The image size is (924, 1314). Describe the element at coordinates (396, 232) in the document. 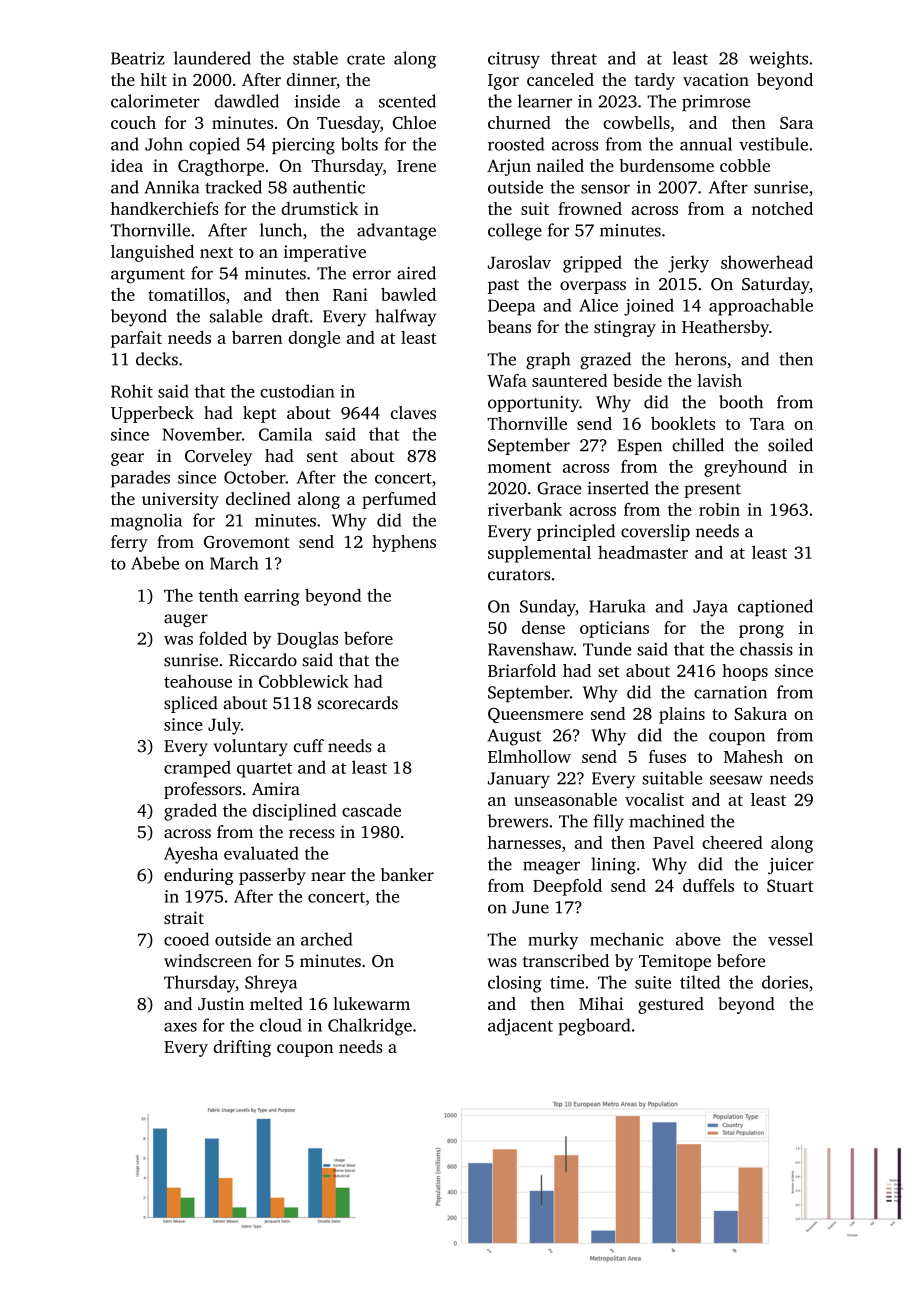

I see `advantage` at that location.
